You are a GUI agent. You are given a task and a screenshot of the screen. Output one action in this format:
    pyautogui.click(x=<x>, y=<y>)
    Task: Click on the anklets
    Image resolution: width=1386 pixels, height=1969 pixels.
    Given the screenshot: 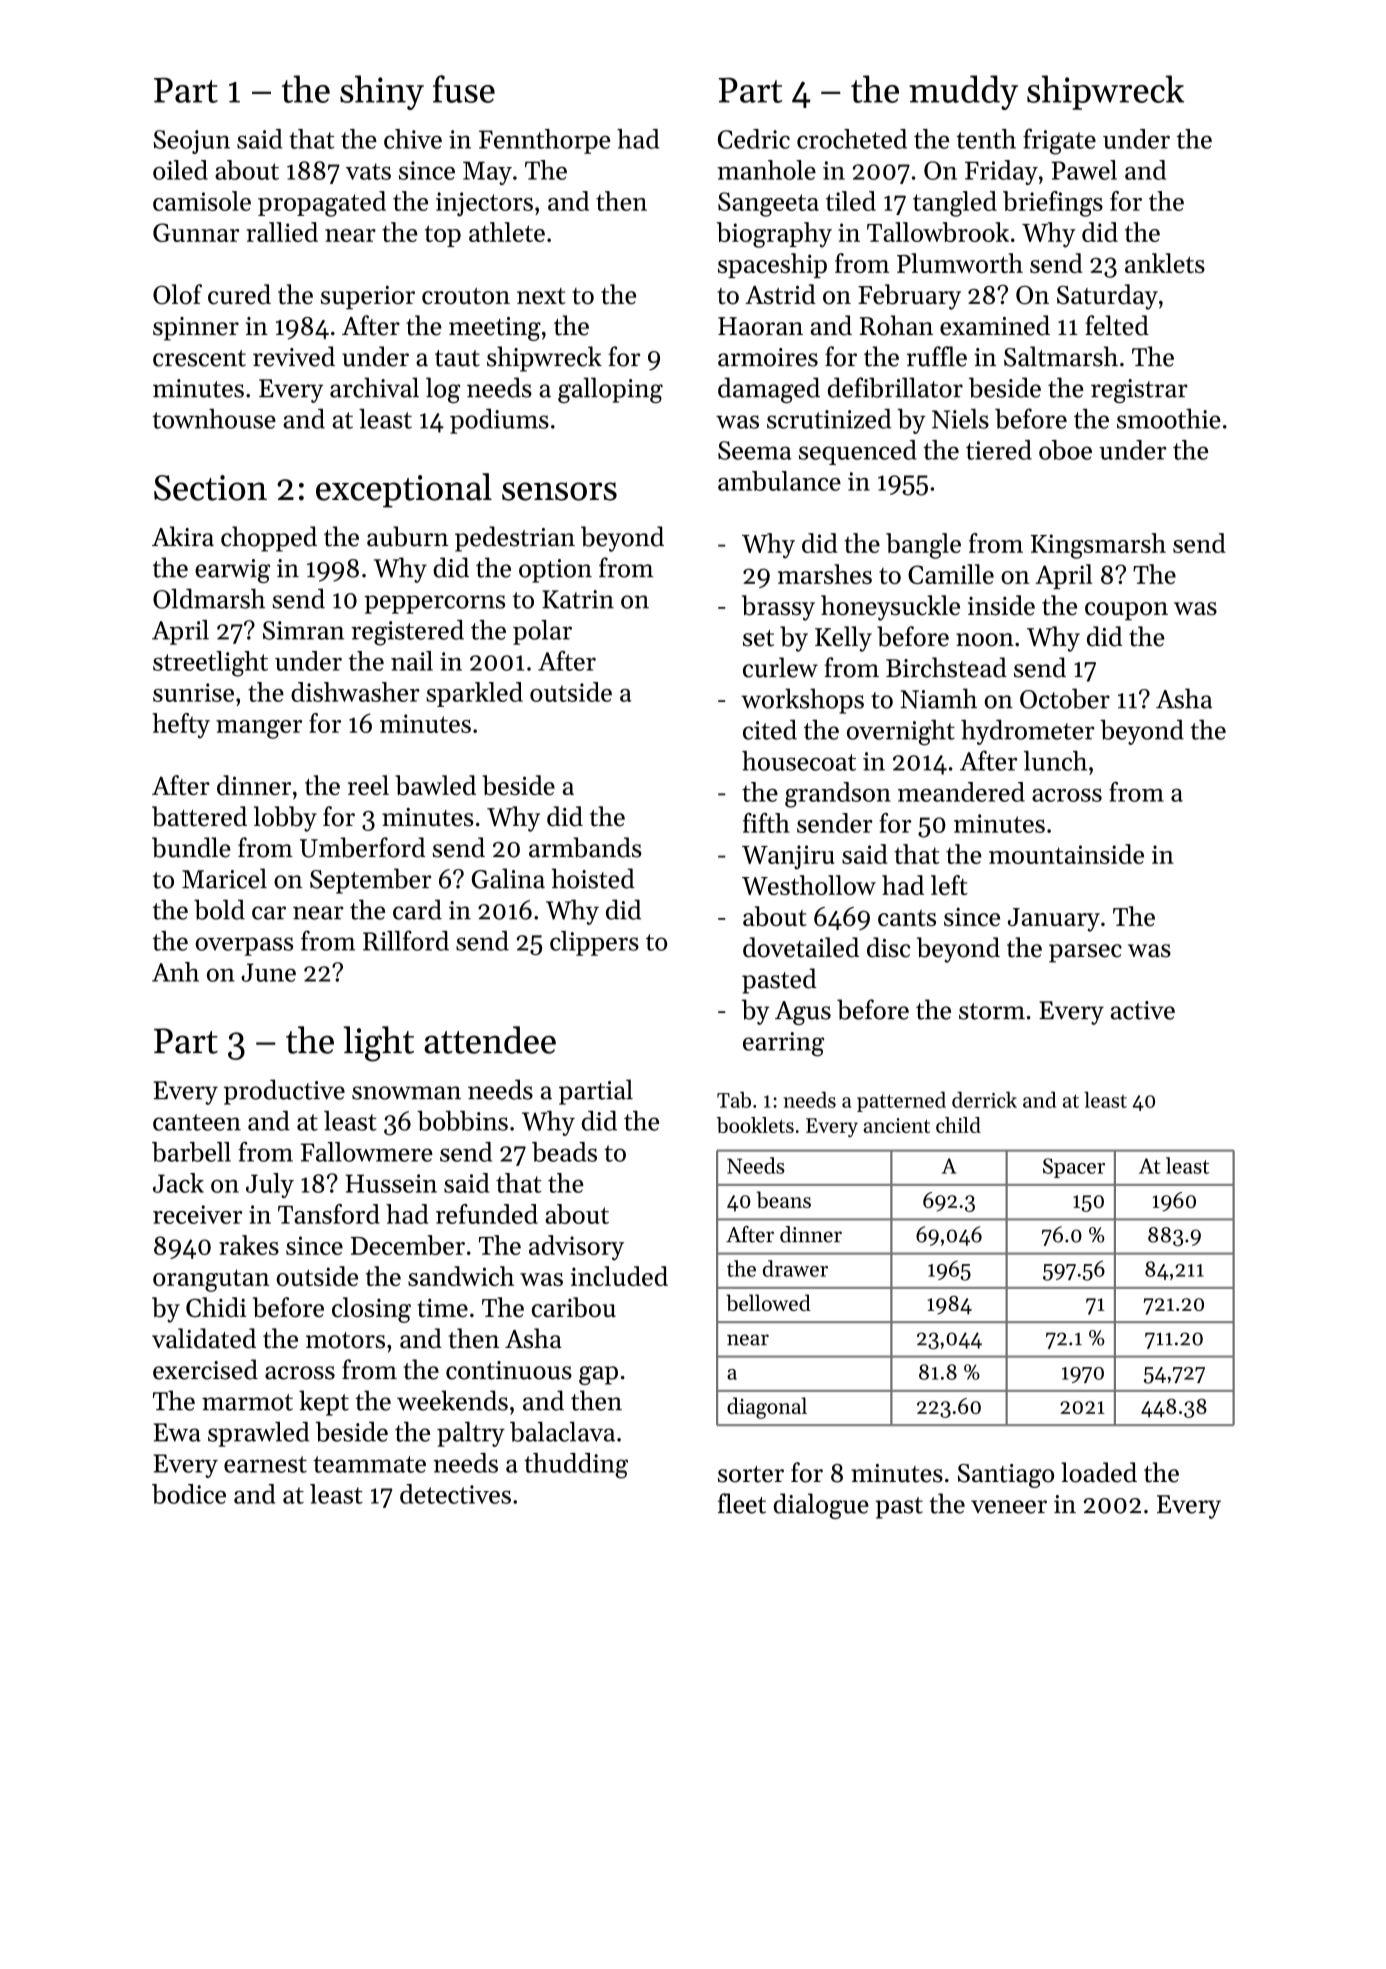 What is the action you would take?
    pyautogui.click(x=1165, y=263)
